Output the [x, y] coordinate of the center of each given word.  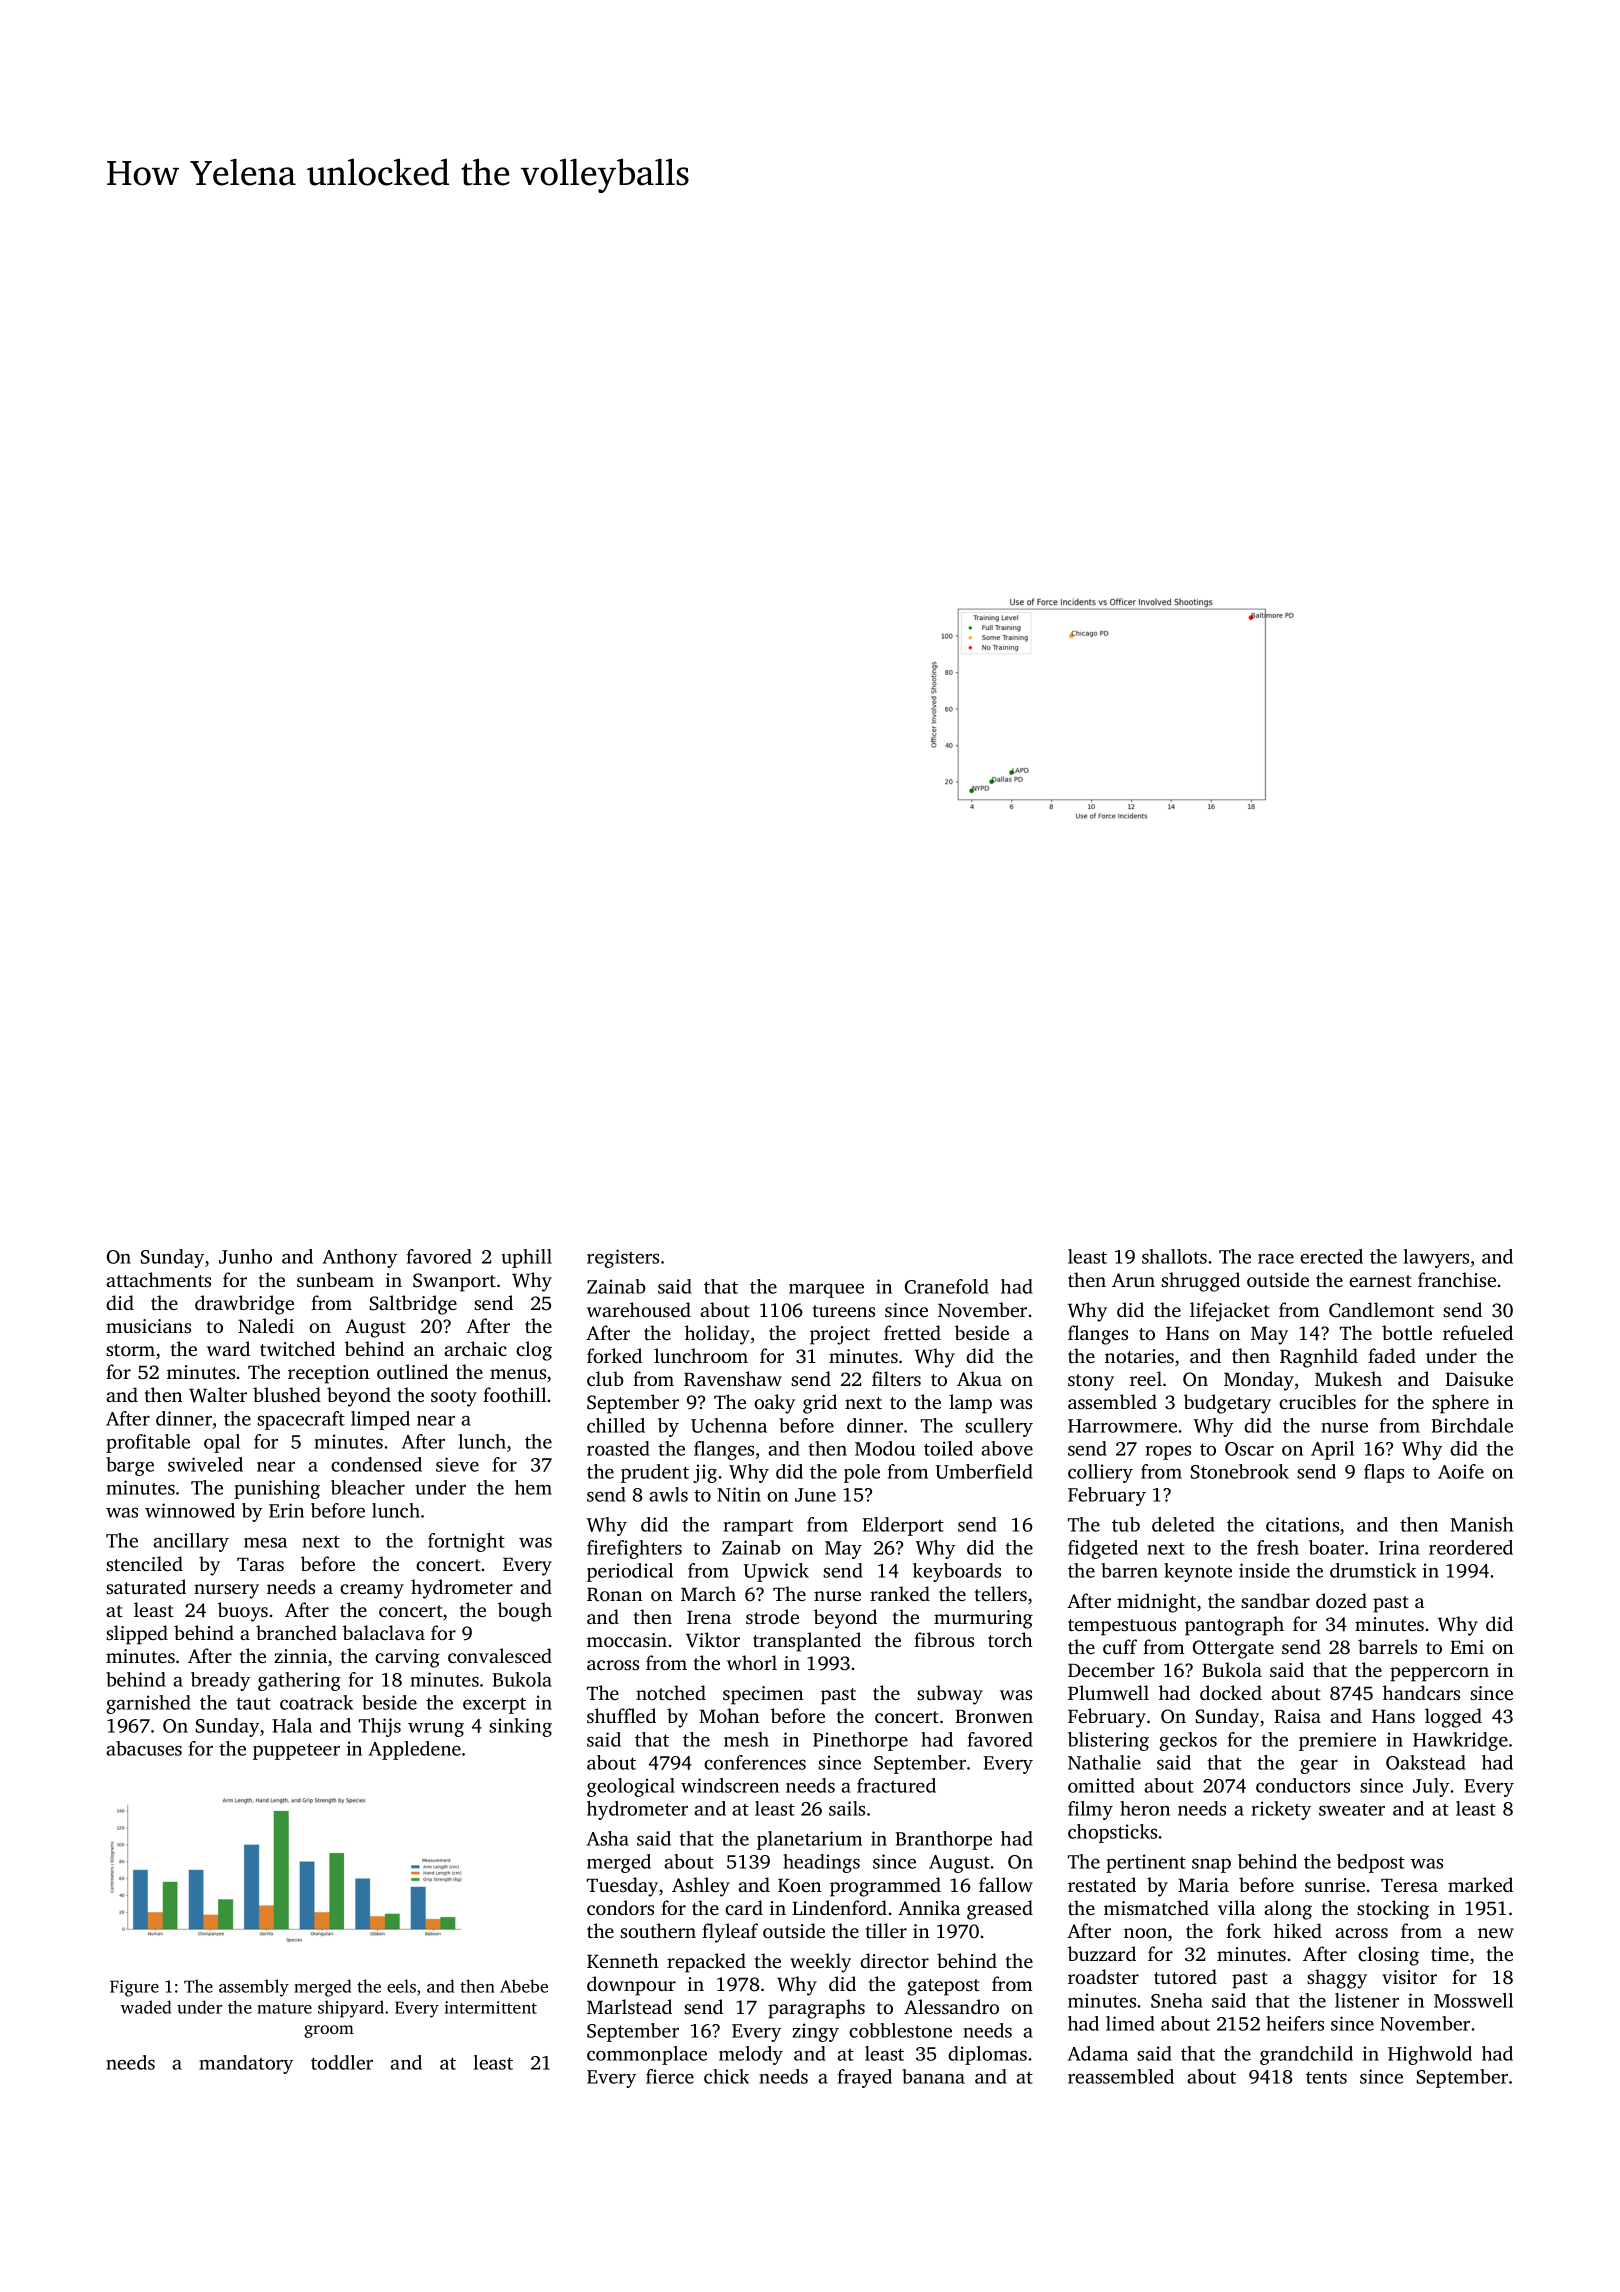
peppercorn [1439, 1674]
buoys [243, 1612]
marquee [826, 1291]
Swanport [454, 1282]
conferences [755, 1762]
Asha [608, 1838]
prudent [655, 1473]
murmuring [983, 1619]
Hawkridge [1460, 1741]
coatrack [316, 1702]
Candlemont [1381, 1310]
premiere [1337, 1741]
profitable [148, 1443]
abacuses [144, 1748]
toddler [342, 2062]
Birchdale [1472, 1425]
